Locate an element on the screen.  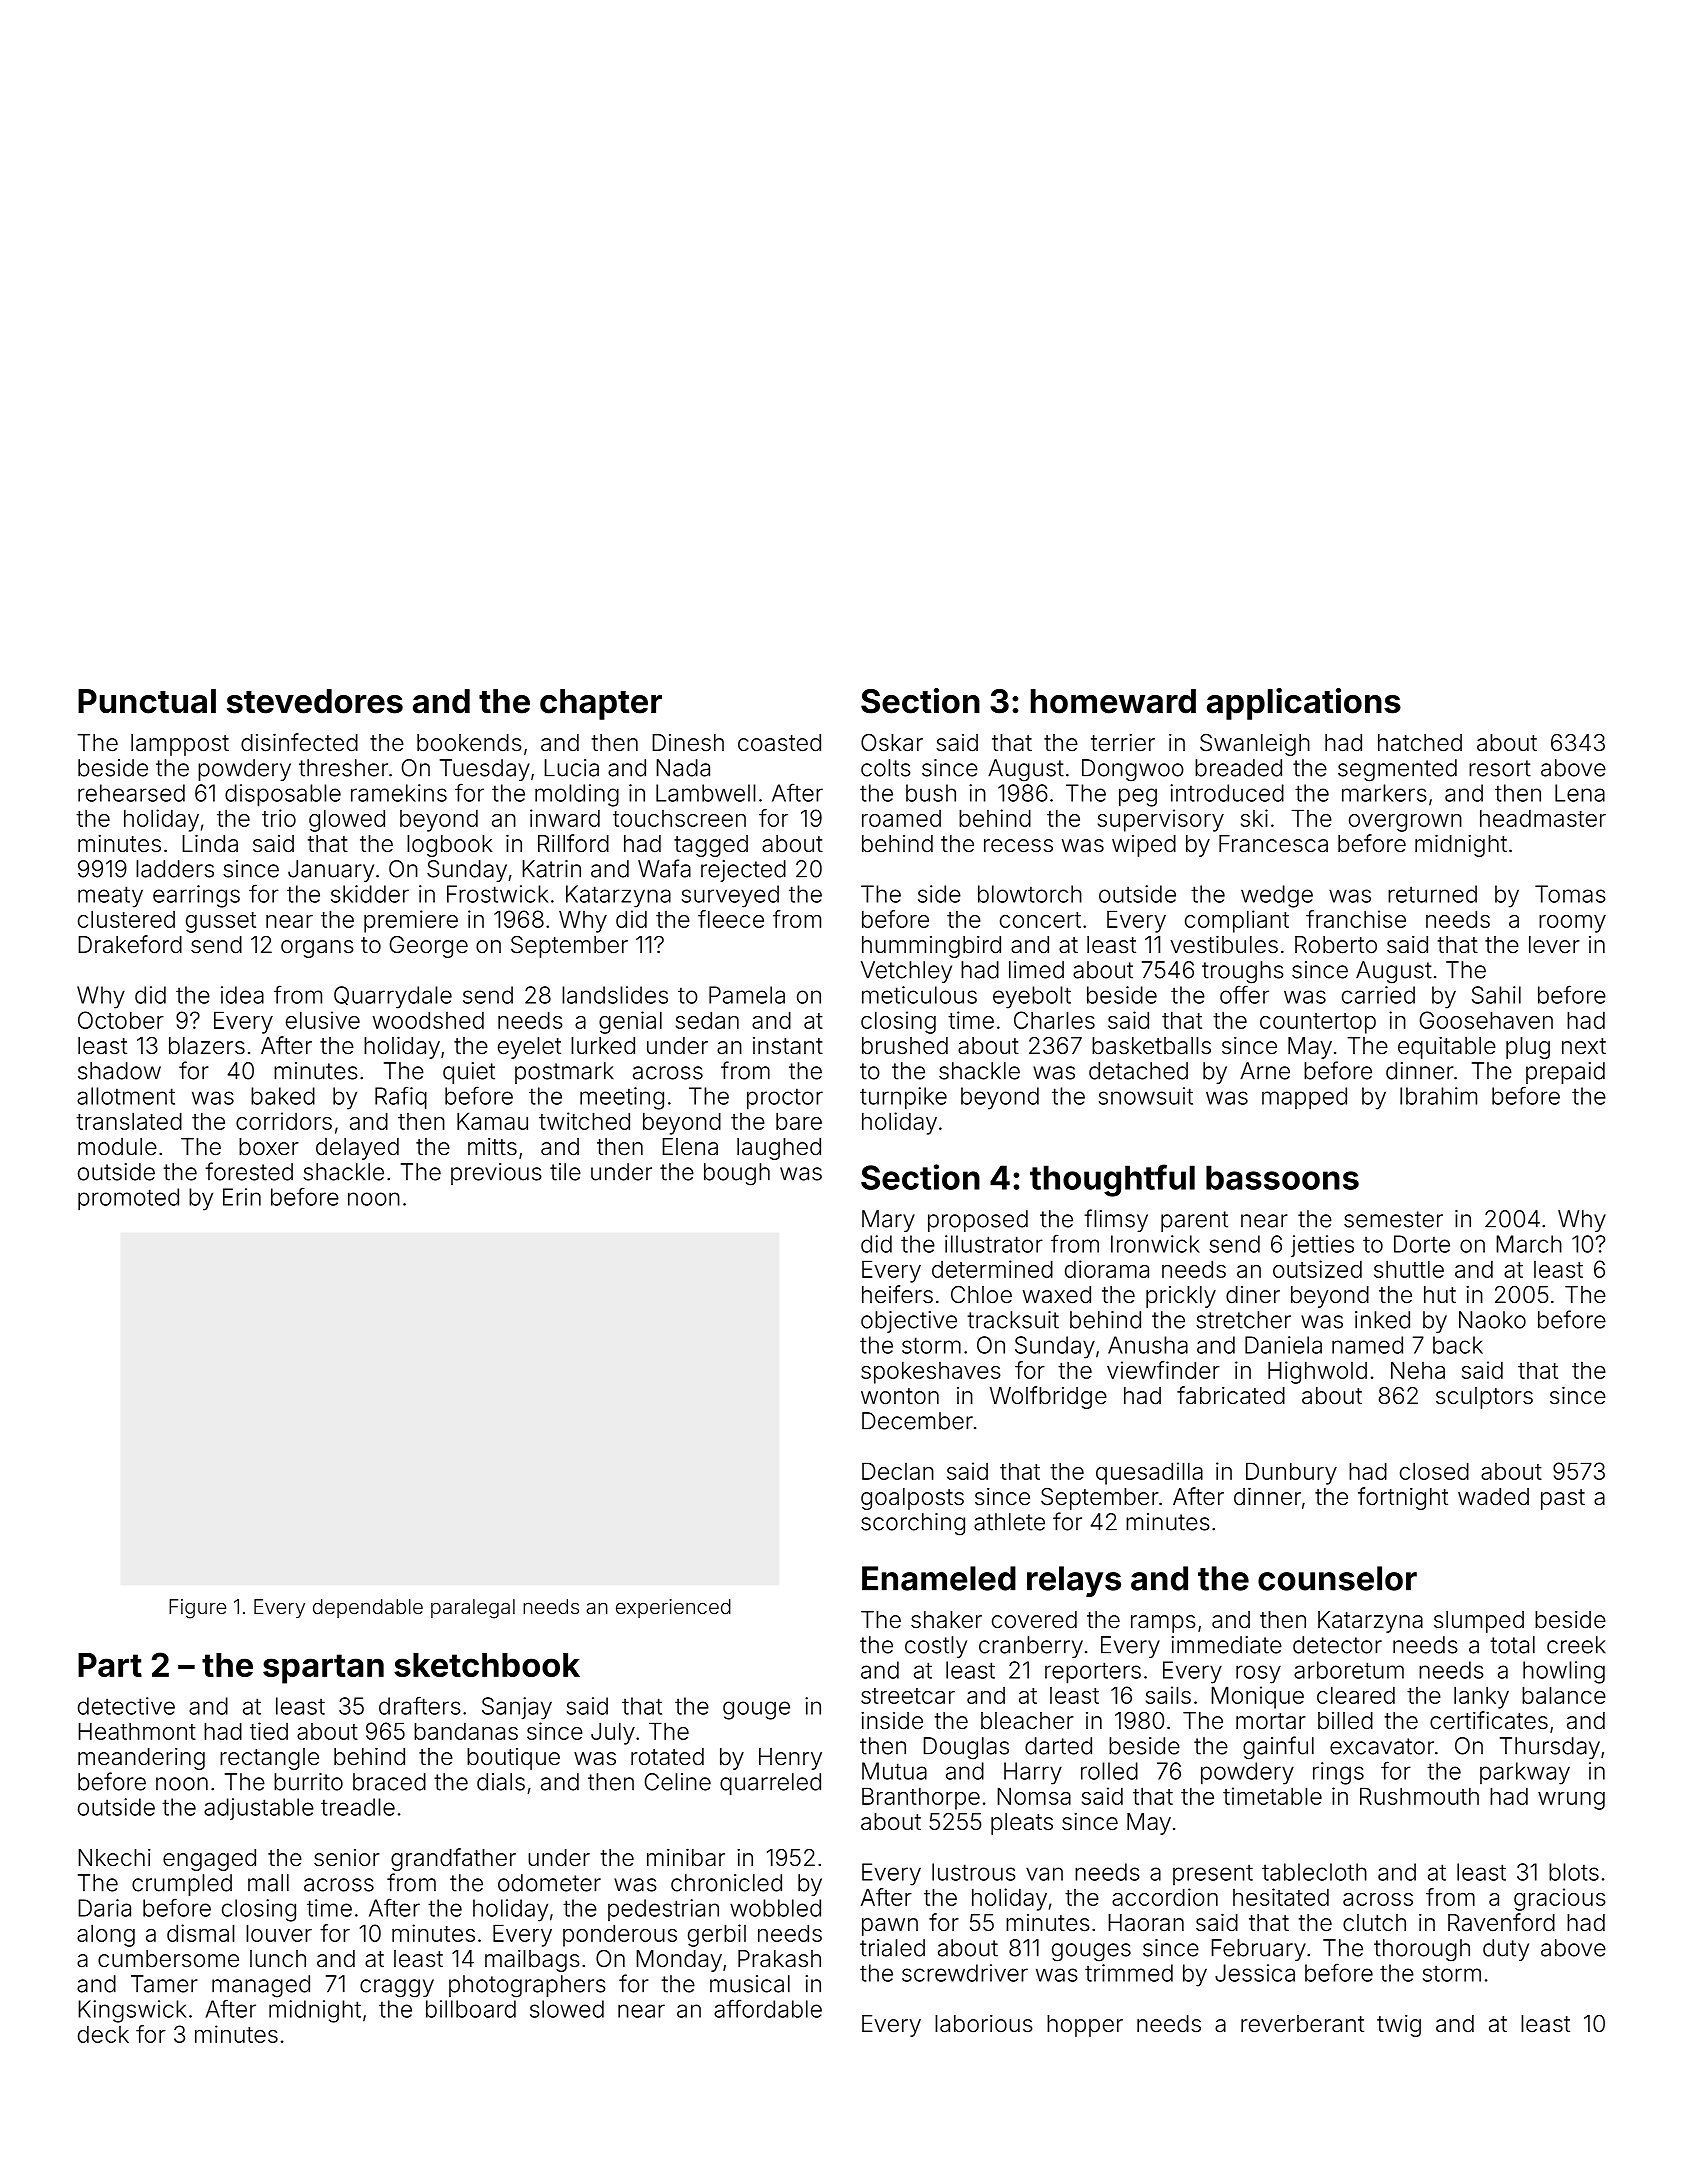
recess is located at coordinates (1018, 846).
